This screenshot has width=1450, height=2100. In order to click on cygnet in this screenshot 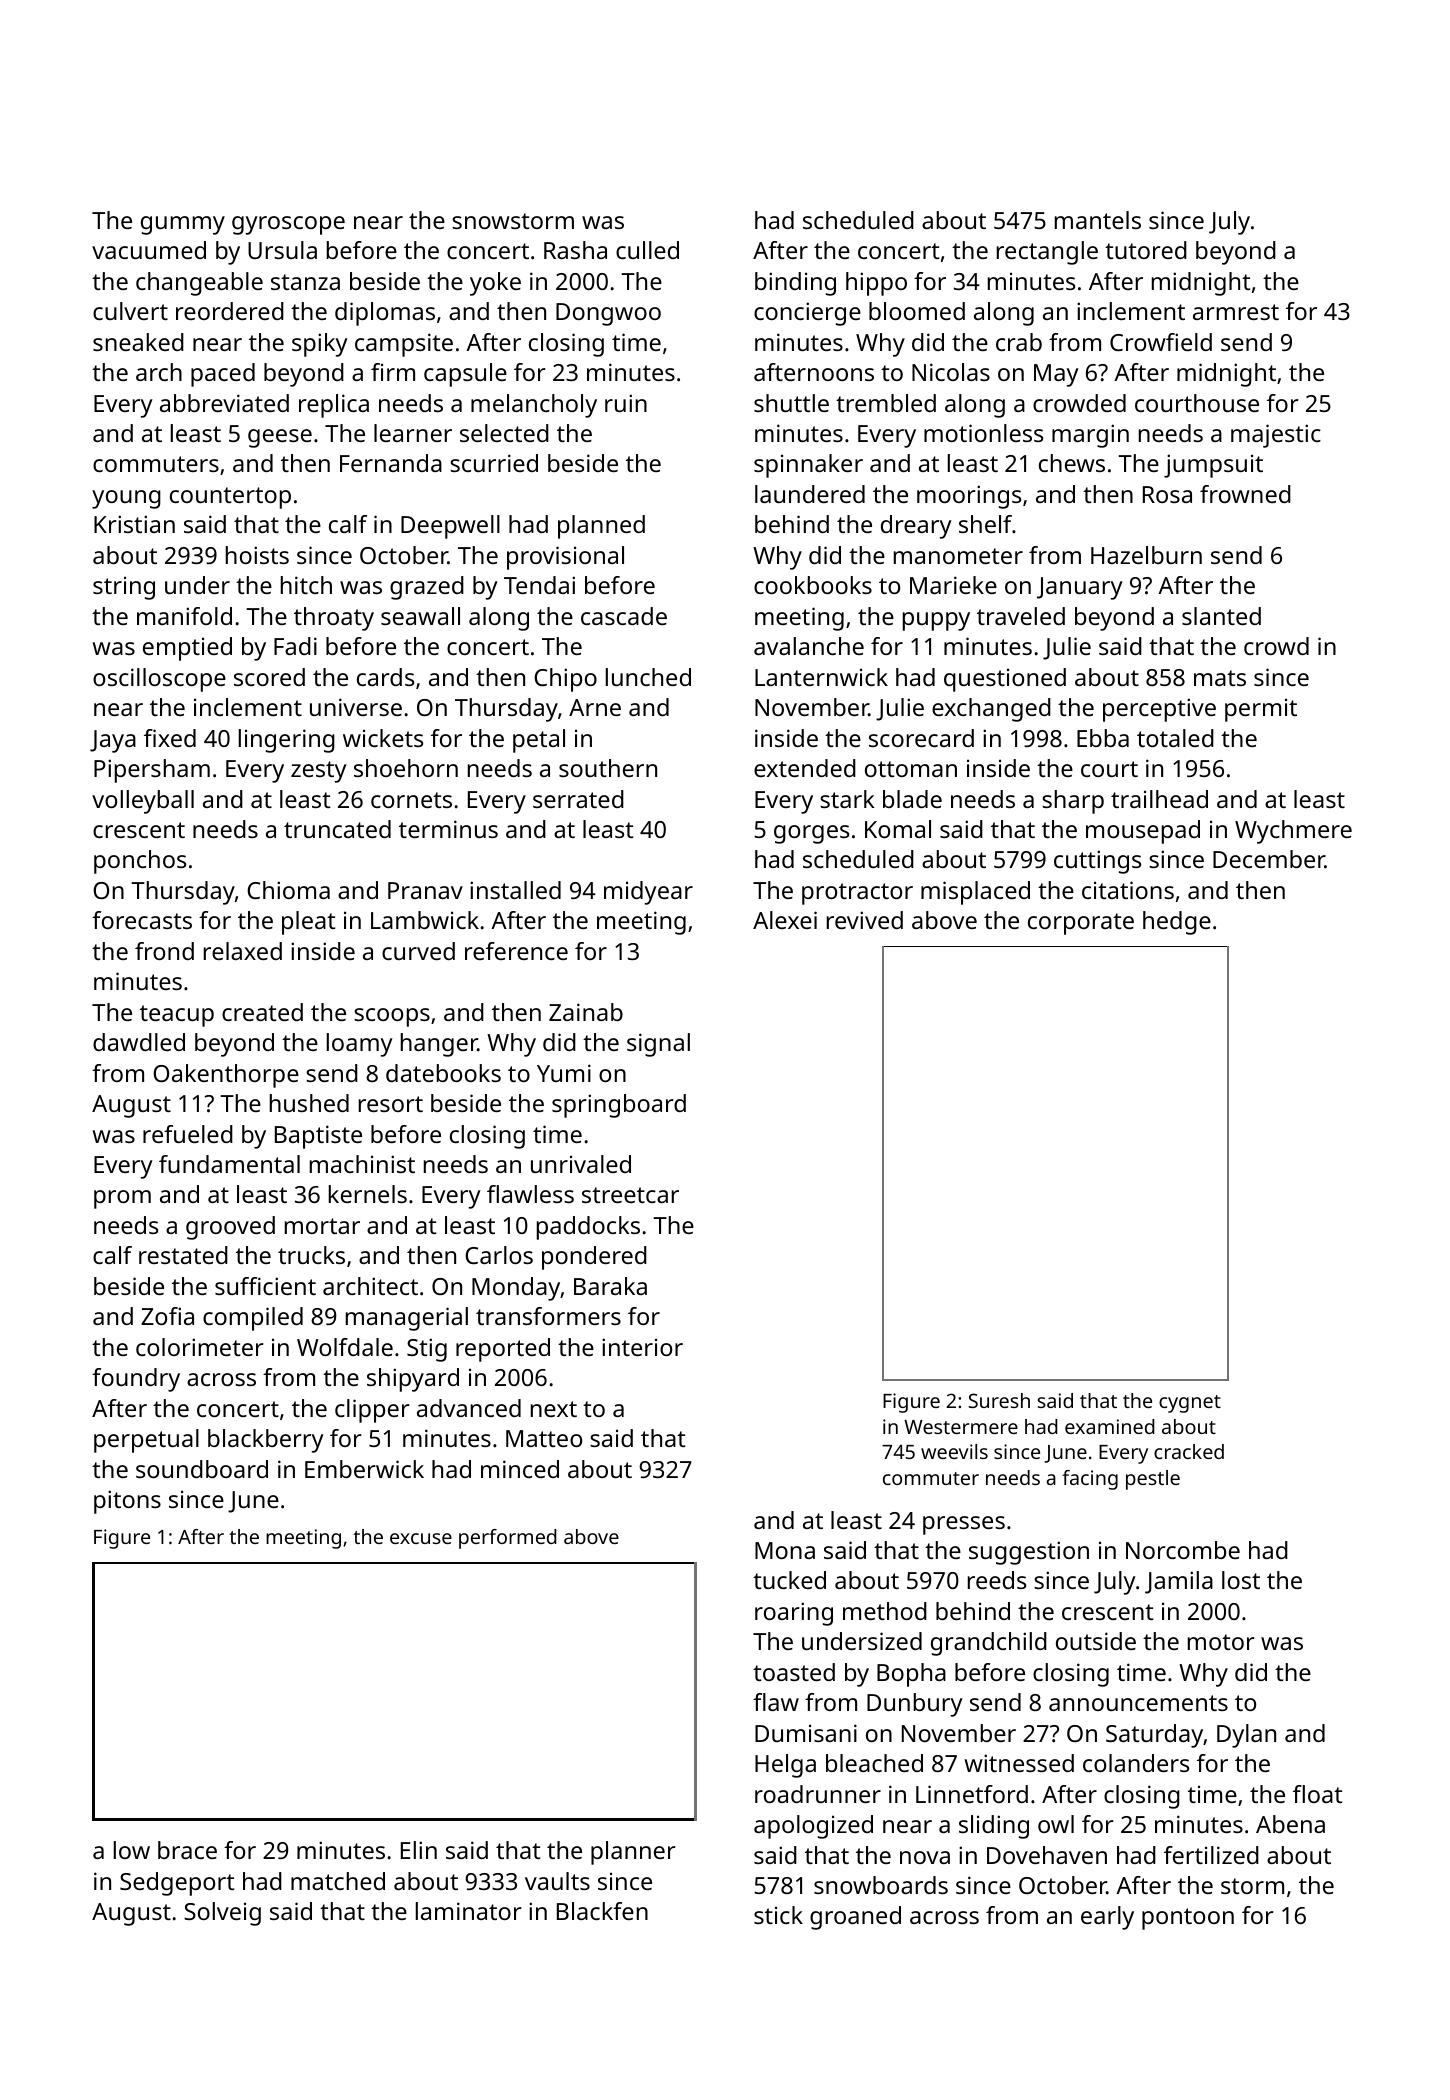, I will do `click(1190, 1404)`.
